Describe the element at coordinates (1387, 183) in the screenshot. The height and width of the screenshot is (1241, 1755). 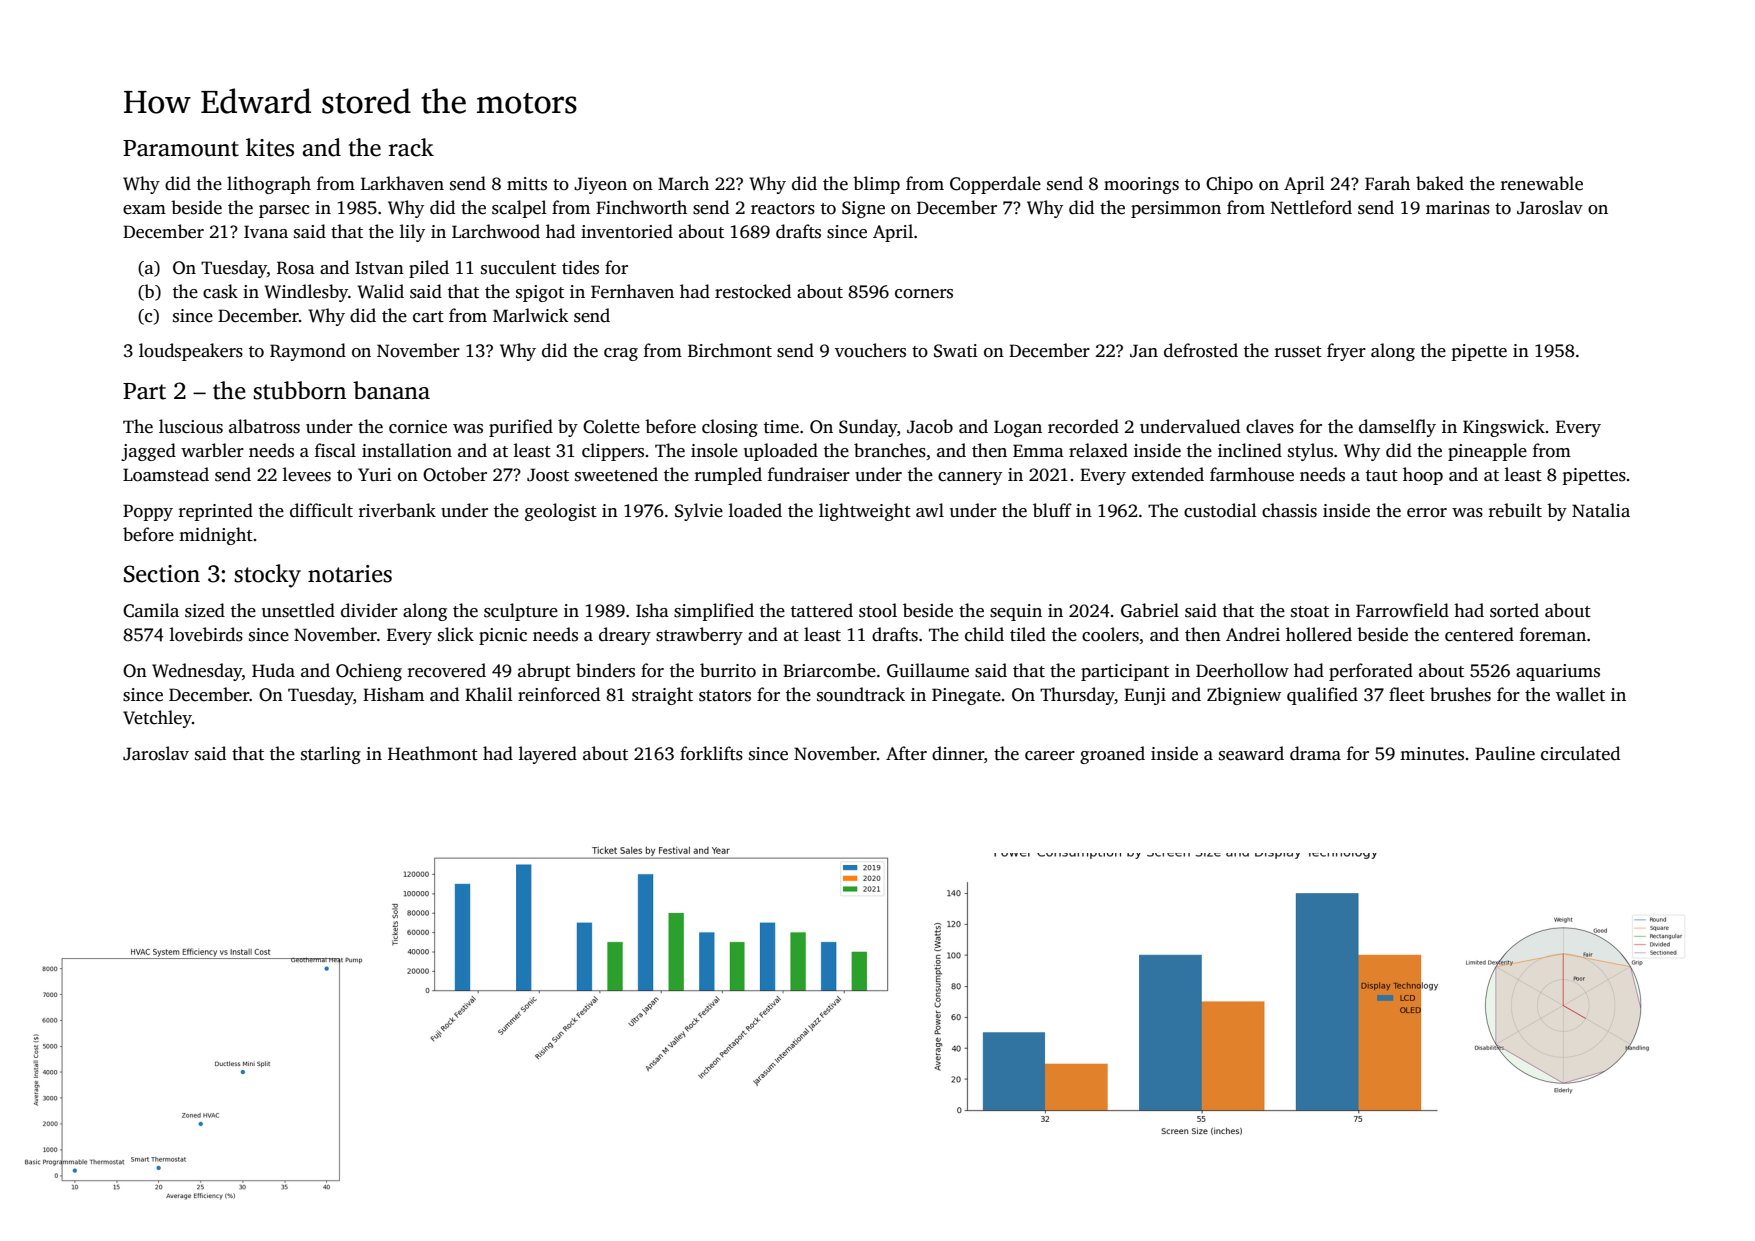
I see `Farah` at that location.
